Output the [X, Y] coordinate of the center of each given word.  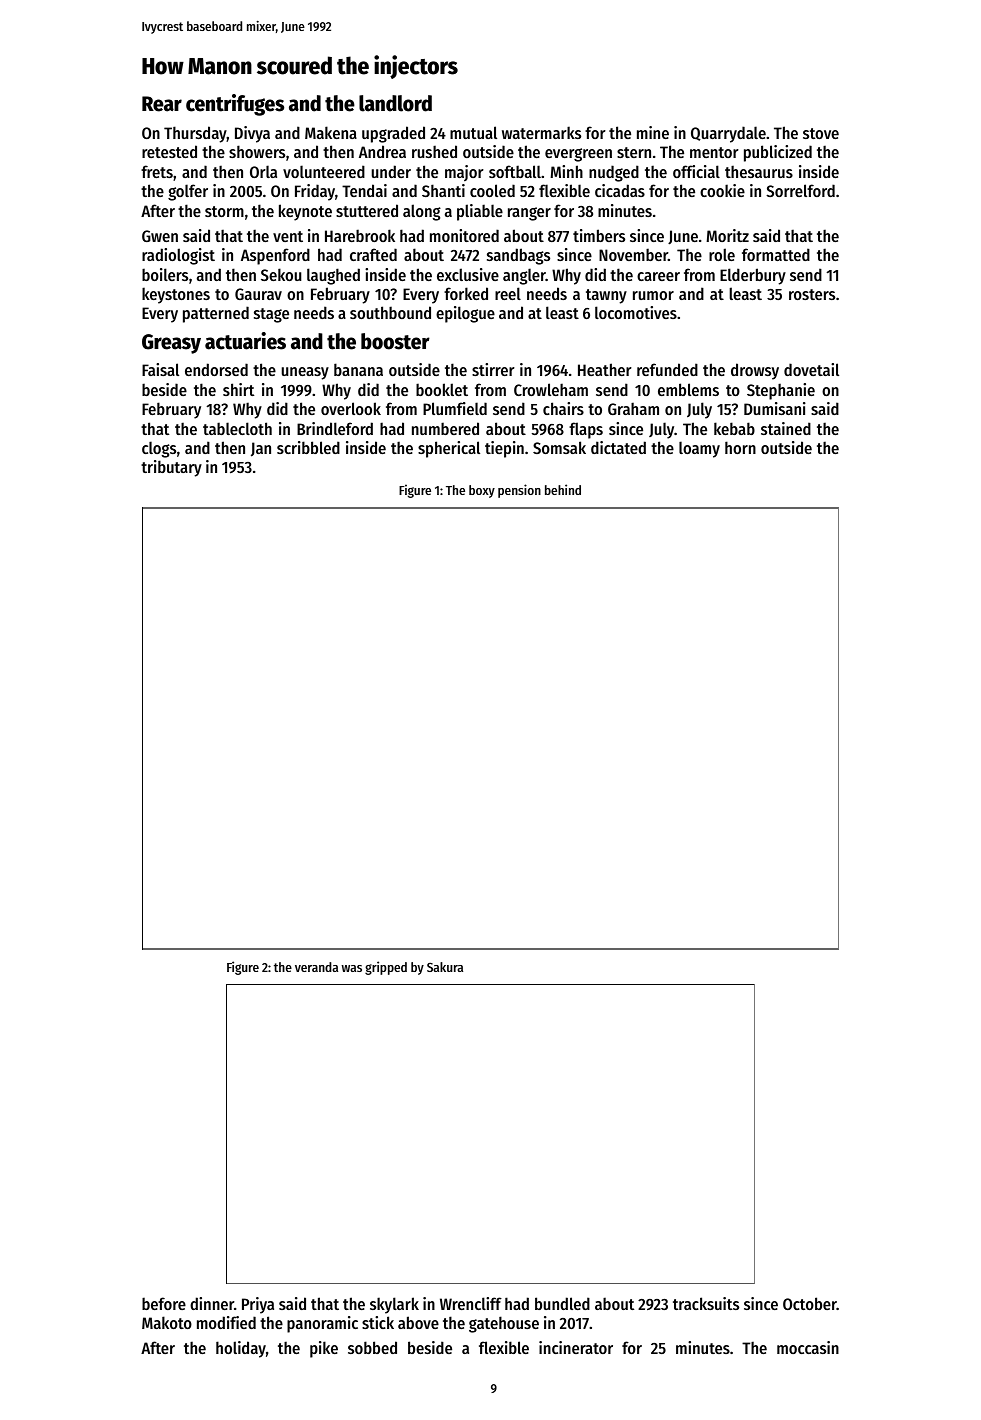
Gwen [160, 236]
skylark [394, 1305]
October [810, 1303]
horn [740, 447]
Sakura [445, 967]
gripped [386, 968]
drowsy [755, 371]
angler [524, 276]
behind [563, 489]
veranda [316, 967]
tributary [171, 468]
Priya [258, 1305]
